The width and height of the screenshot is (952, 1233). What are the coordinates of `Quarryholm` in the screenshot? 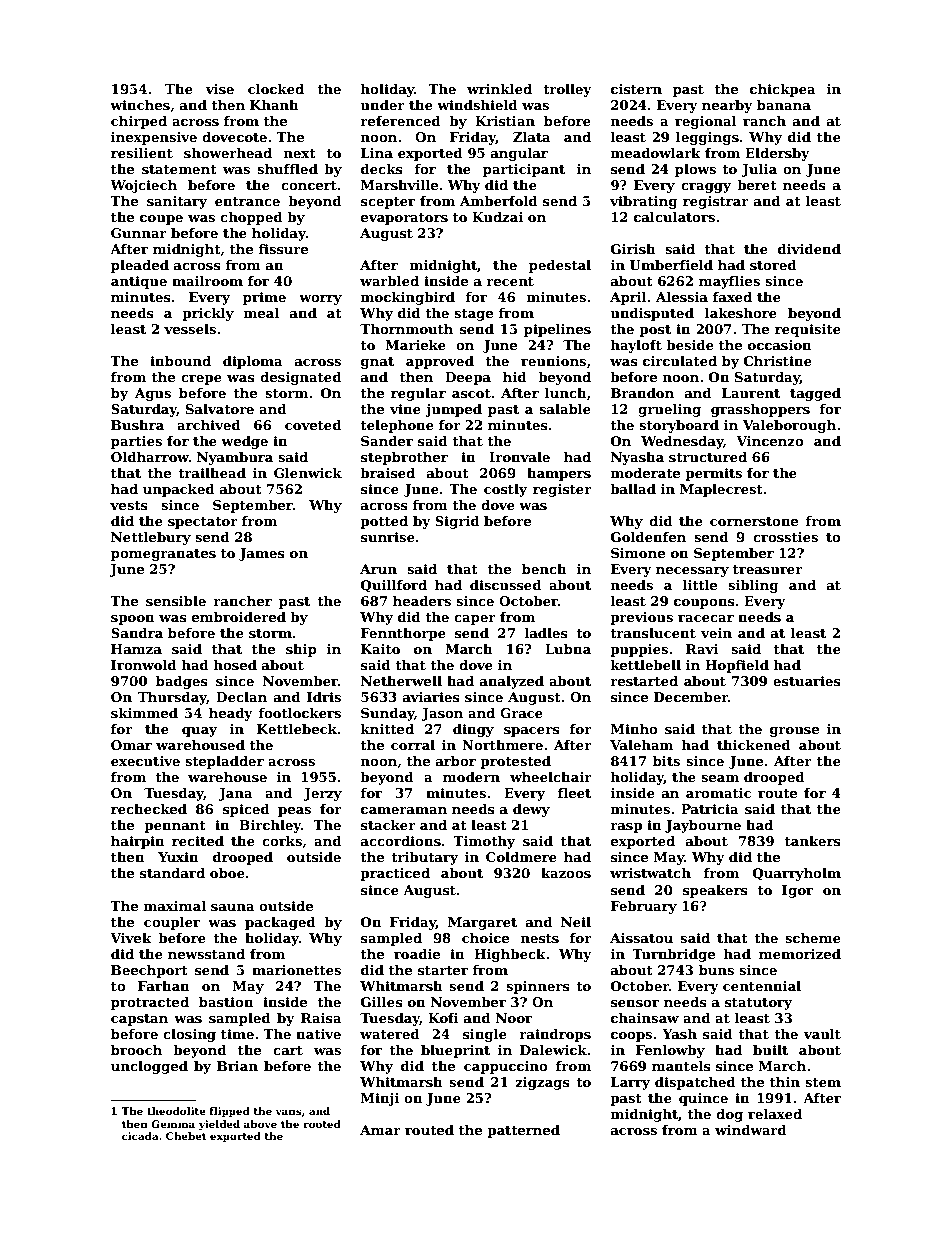 It's located at (797, 874).
